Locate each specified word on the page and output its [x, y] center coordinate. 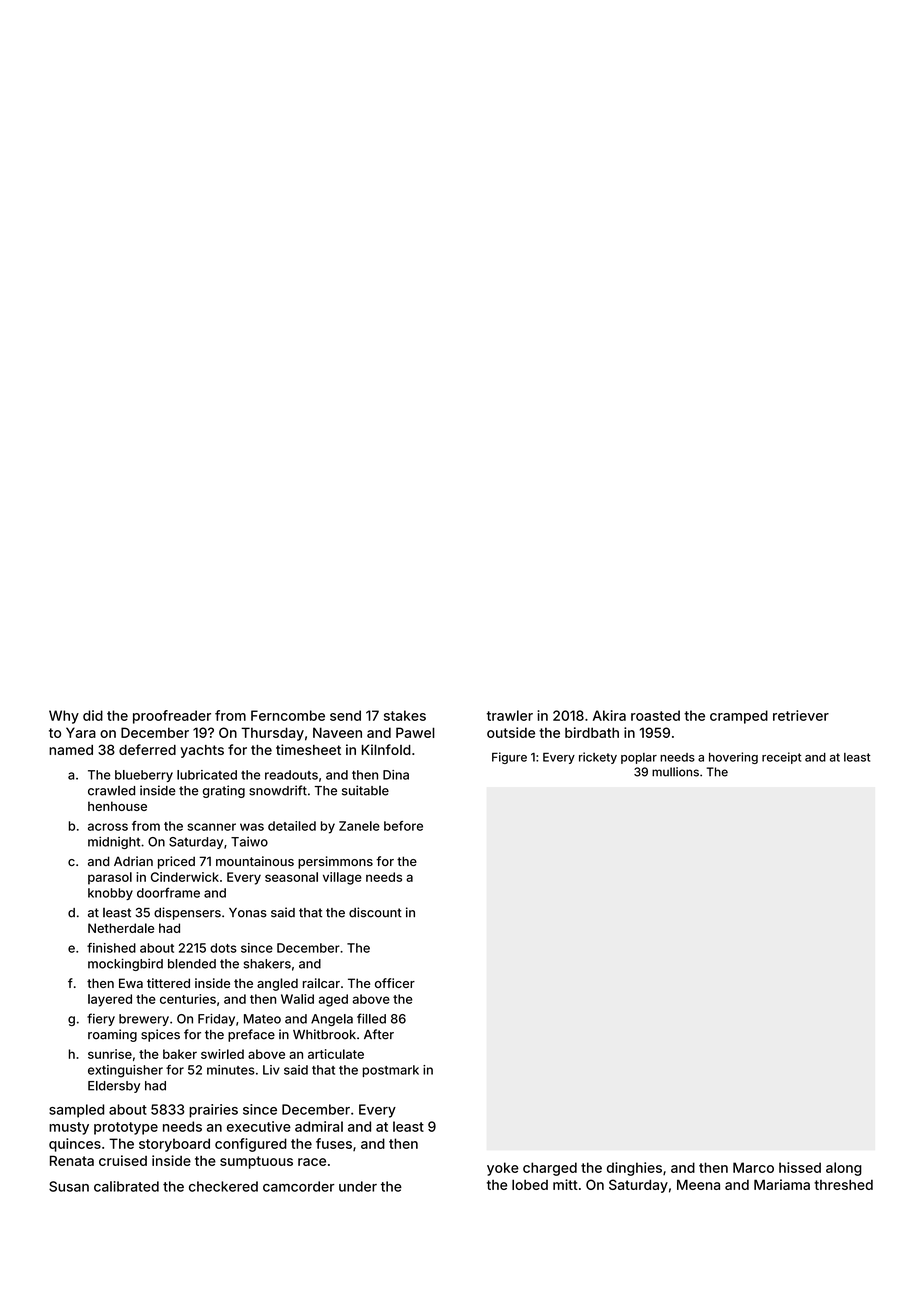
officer [395, 983]
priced [176, 862]
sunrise [110, 1054]
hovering [733, 758]
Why [64, 717]
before [403, 826]
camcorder [299, 1186]
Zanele [359, 826]
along [844, 1169]
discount [375, 912]
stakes [405, 715]
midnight [114, 842]
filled [371, 1018]
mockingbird [125, 964]
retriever [801, 715]
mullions [675, 772]
